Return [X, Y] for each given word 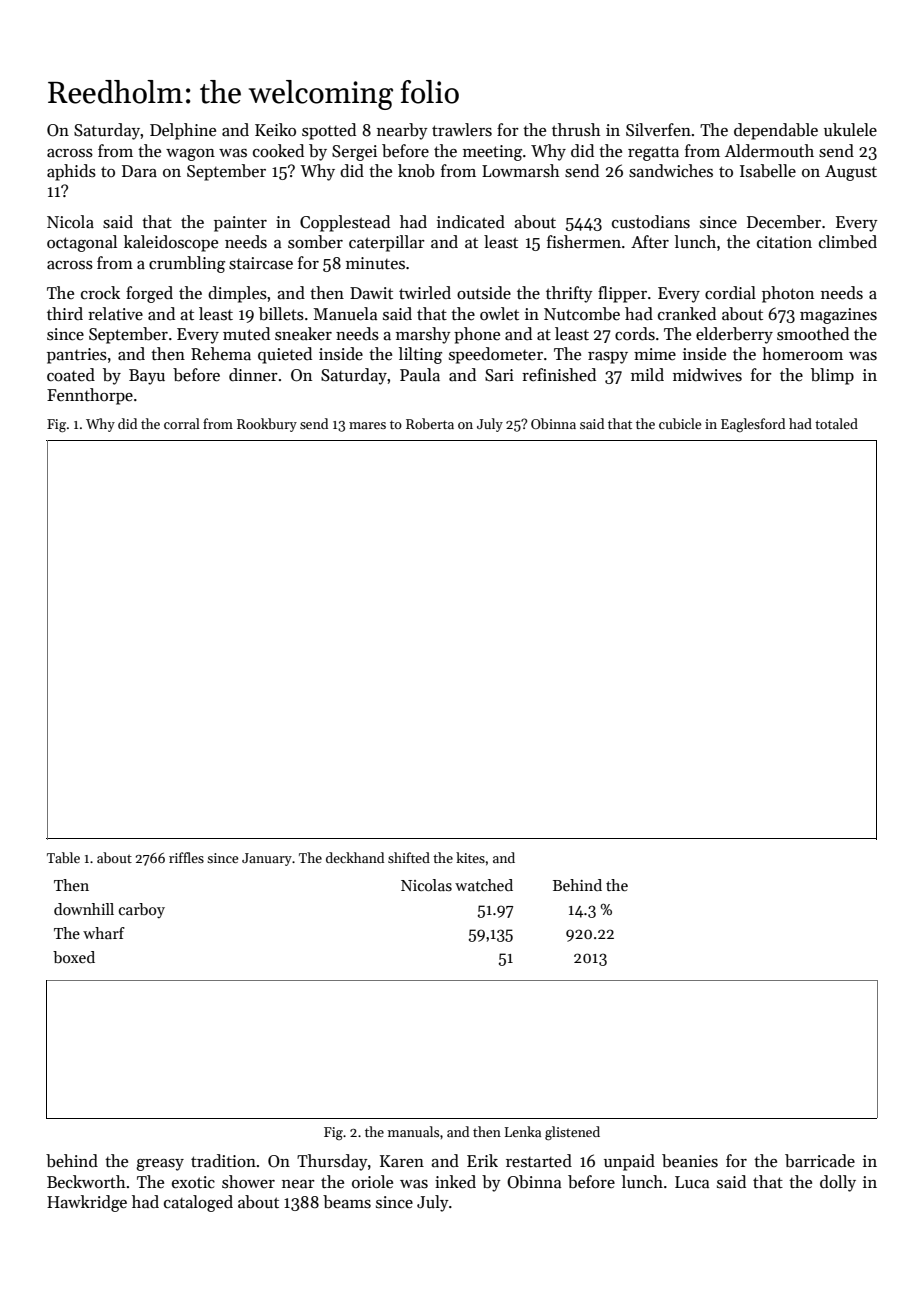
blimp [832, 376]
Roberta [430, 423]
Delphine [183, 131]
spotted [329, 131]
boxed [74, 957]
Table [63, 857]
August [851, 173]
